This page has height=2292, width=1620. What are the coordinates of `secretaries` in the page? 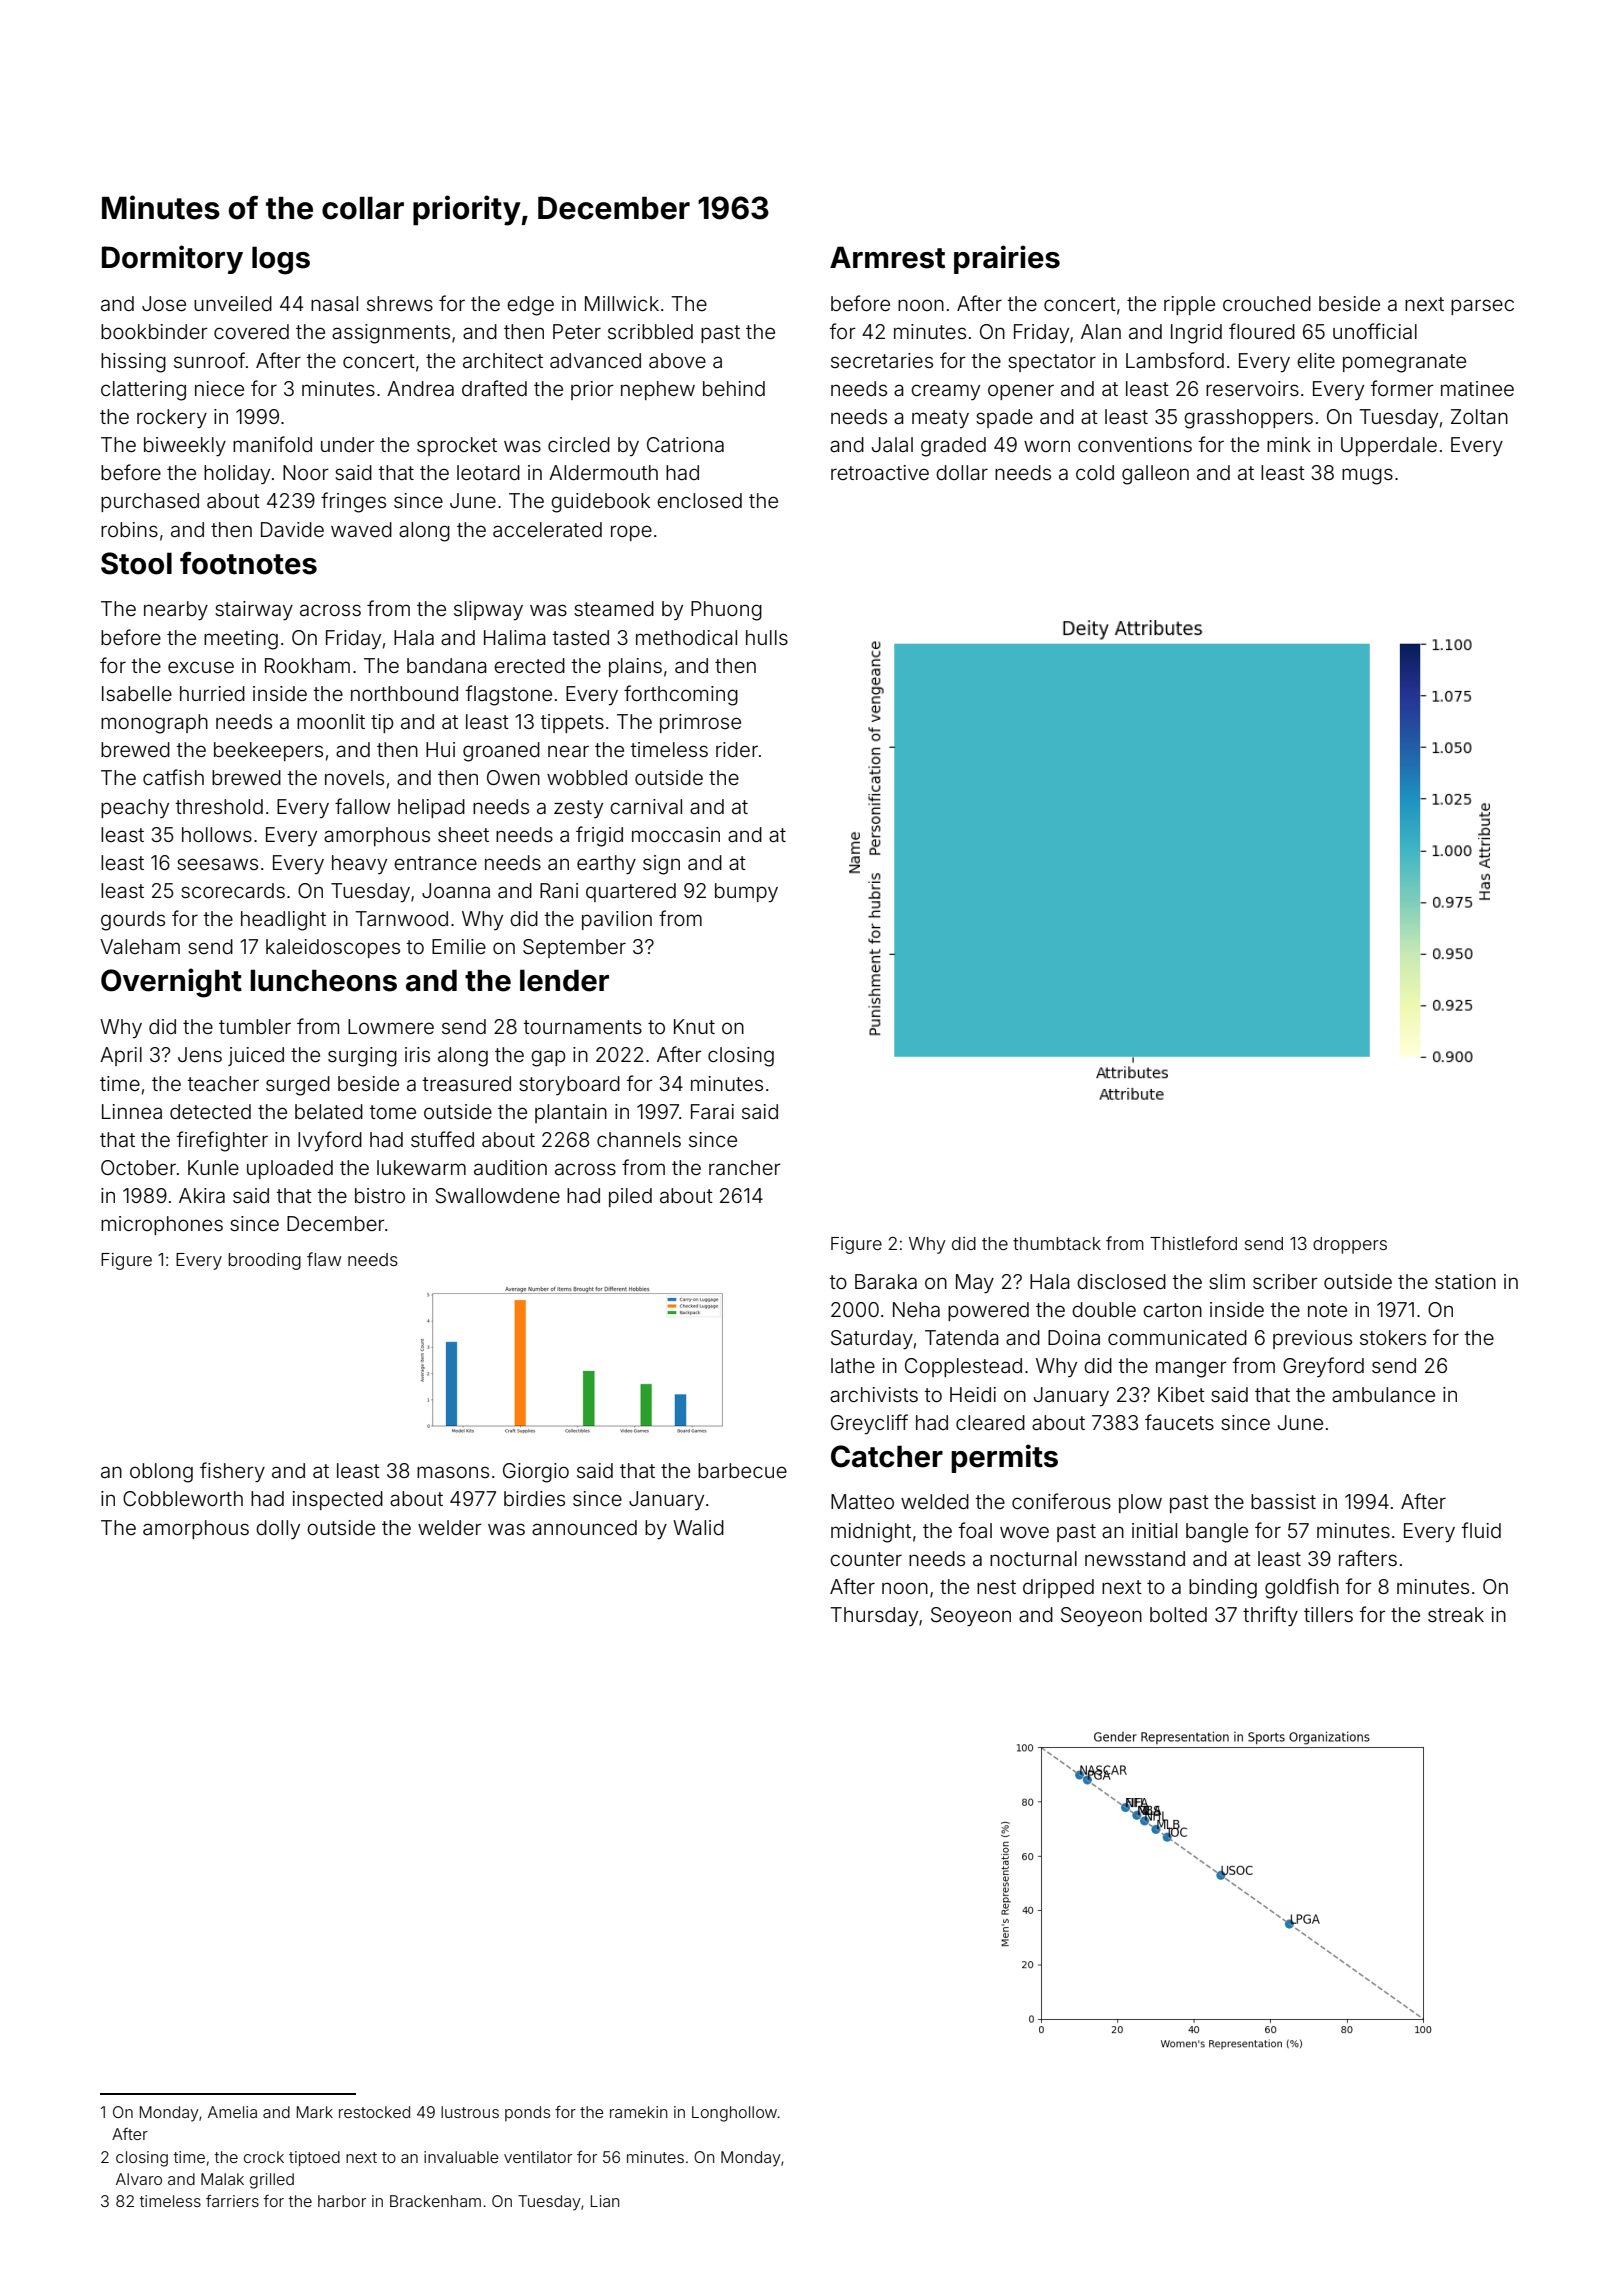 It's located at (882, 360).
